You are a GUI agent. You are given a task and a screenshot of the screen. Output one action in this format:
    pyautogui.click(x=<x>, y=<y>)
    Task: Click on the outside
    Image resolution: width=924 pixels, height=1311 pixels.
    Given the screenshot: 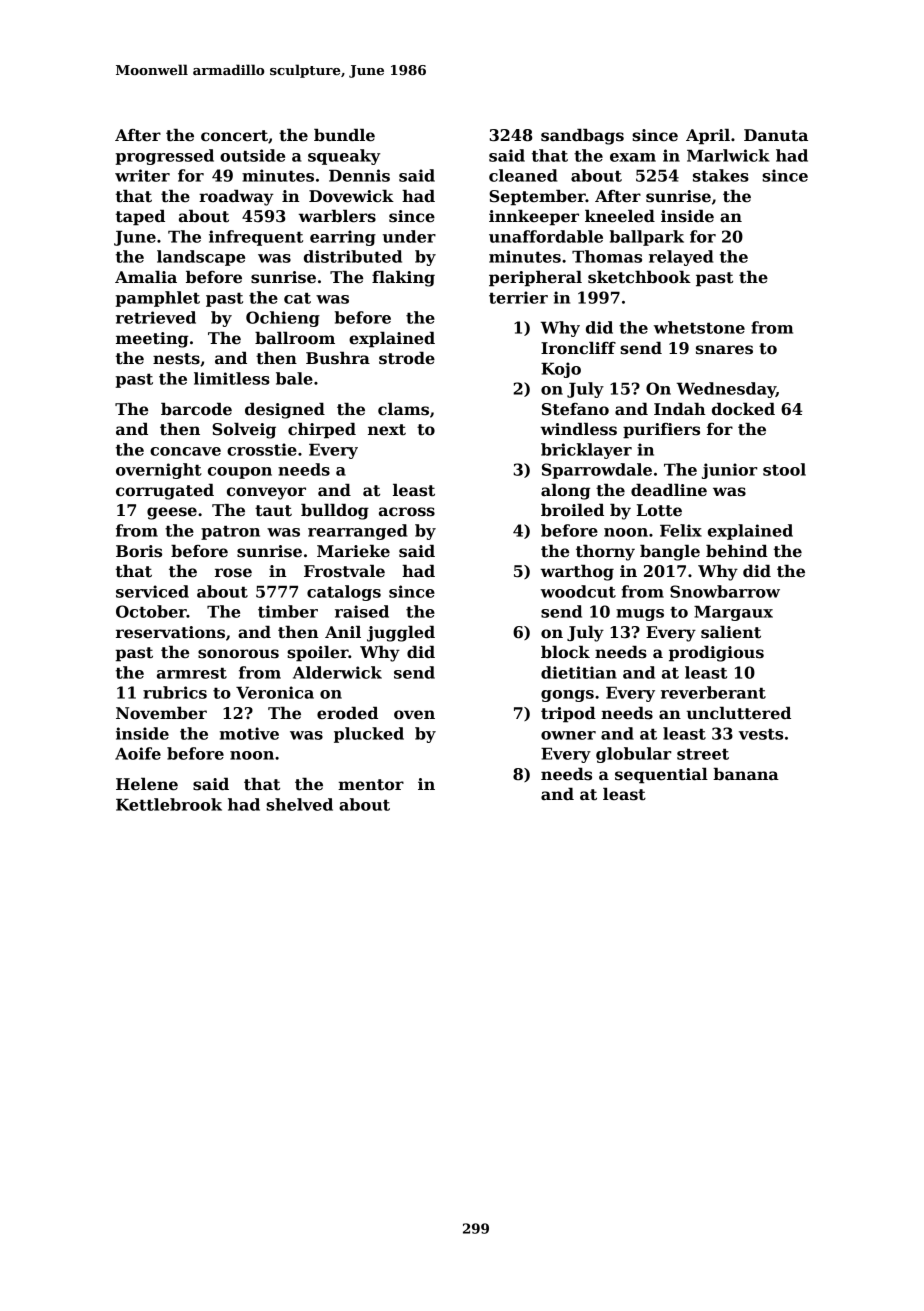 What is the action you would take?
    pyautogui.click(x=252, y=155)
